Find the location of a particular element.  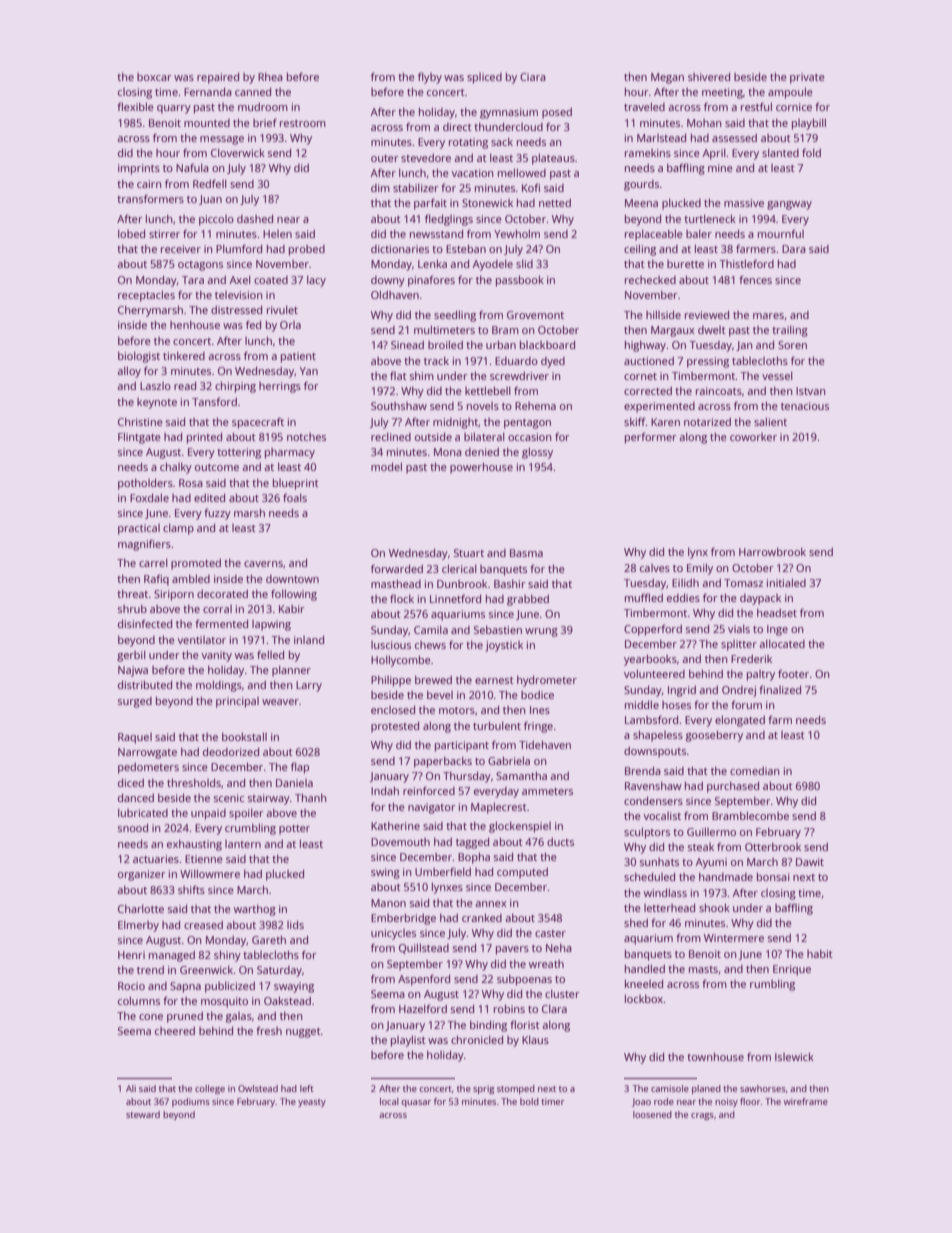

potter is located at coordinates (294, 830).
